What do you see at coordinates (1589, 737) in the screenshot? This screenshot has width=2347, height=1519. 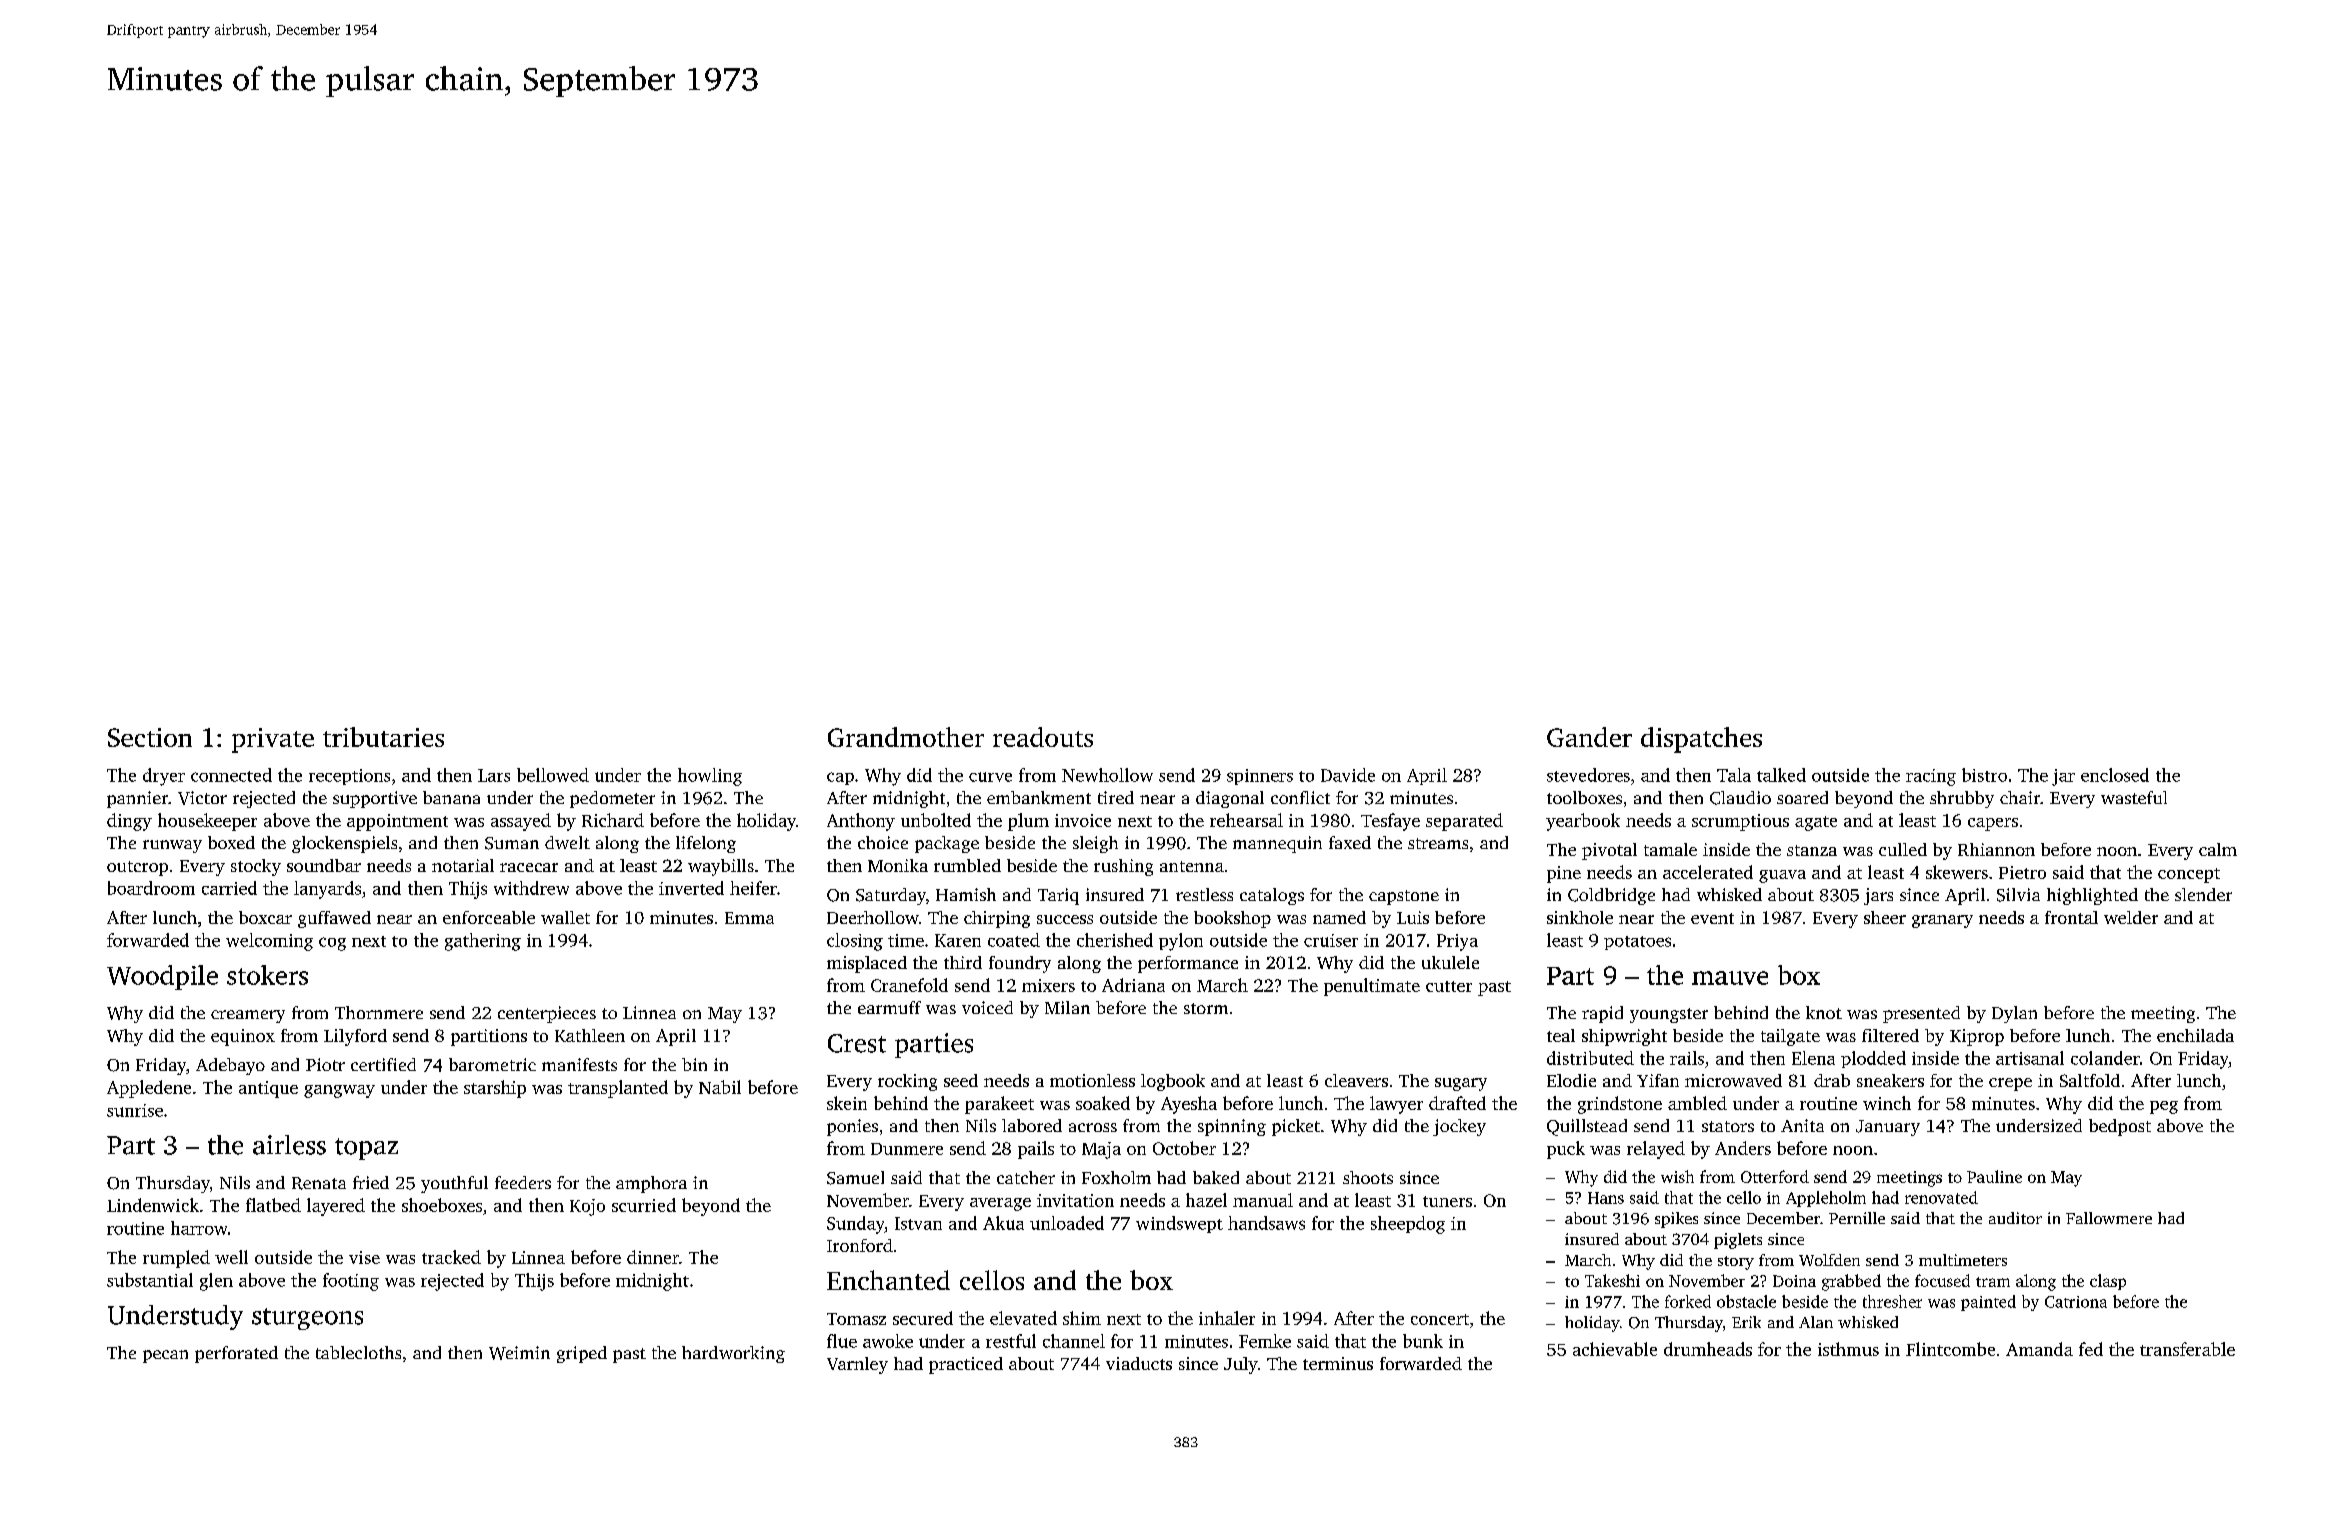 I see `Gander` at bounding box center [1589, 737].
